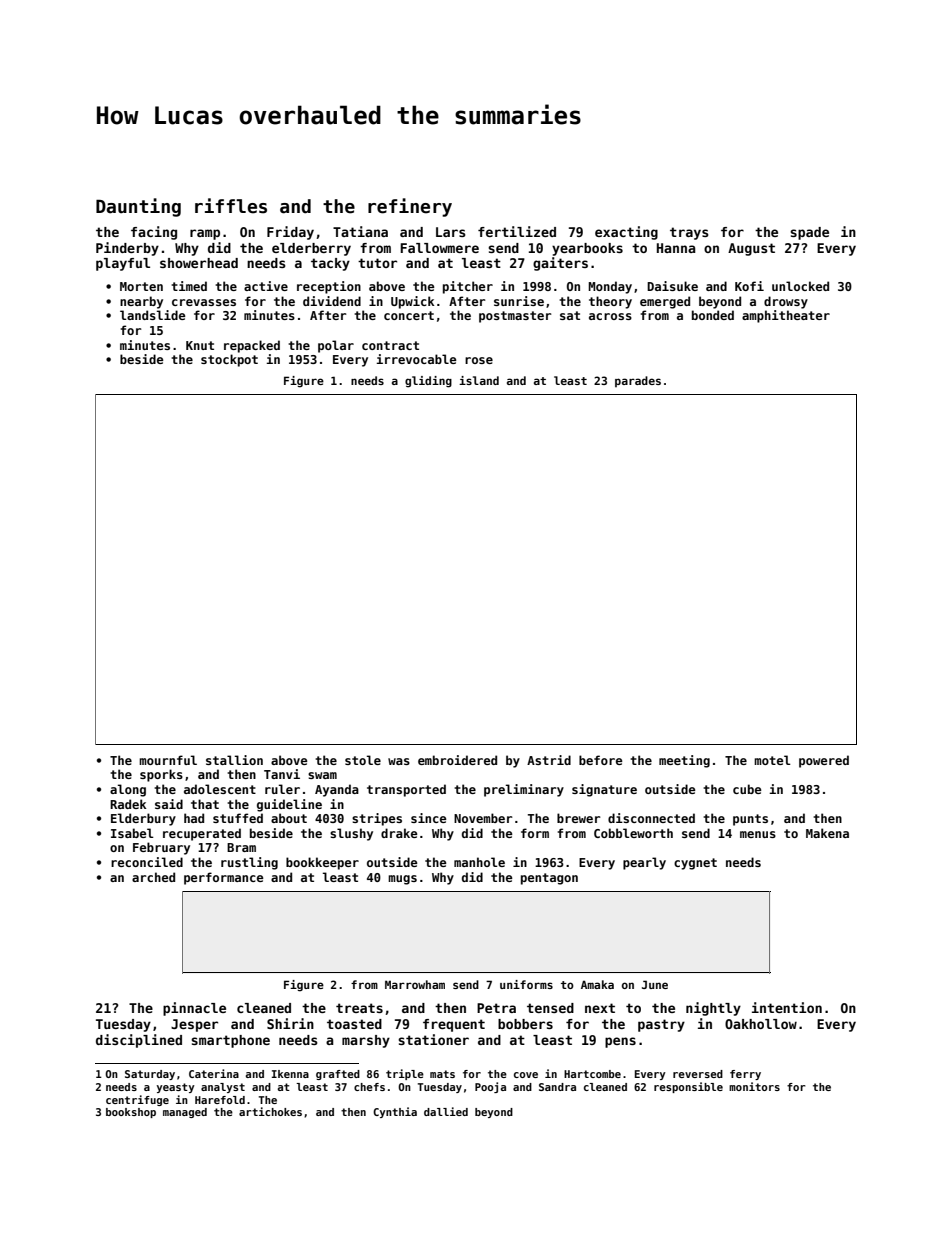  What do you see at coordinates (479, 360) in the screenshot?
I see `rose` at bounding box center [479, 360].
